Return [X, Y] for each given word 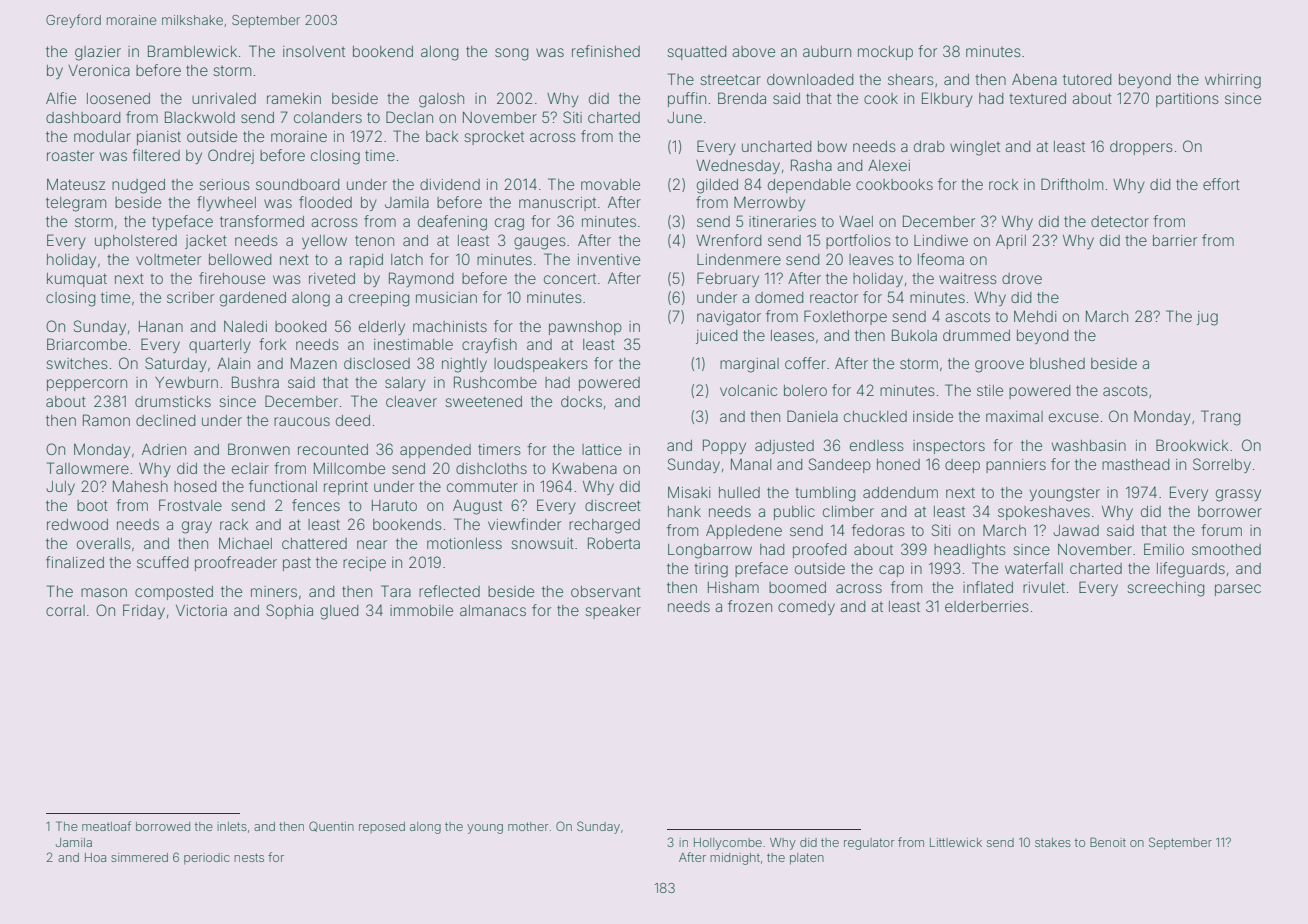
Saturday [176, 364]
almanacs [493, 610]
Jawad [1076, 530]
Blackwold [200, 117]
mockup [885, 53]
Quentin [331, 826]
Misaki [689, 492]
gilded [717, 186]
